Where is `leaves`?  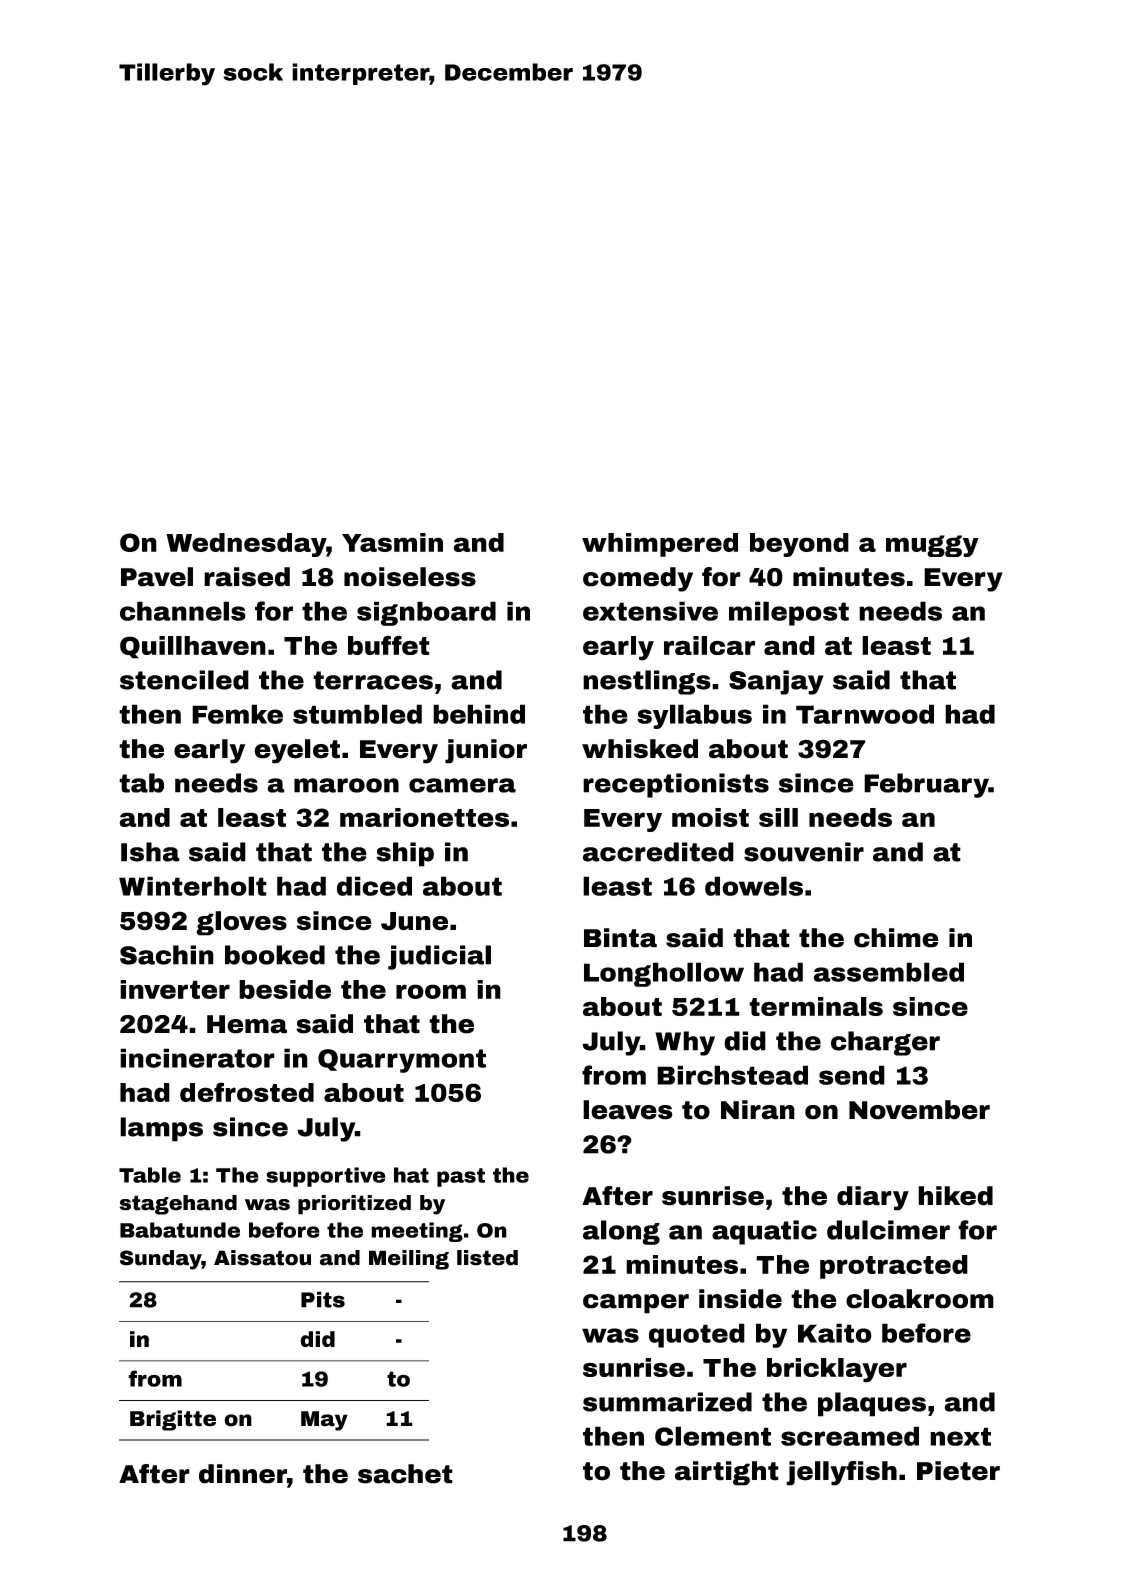
leaves is located at coordinates (628, 1110).
